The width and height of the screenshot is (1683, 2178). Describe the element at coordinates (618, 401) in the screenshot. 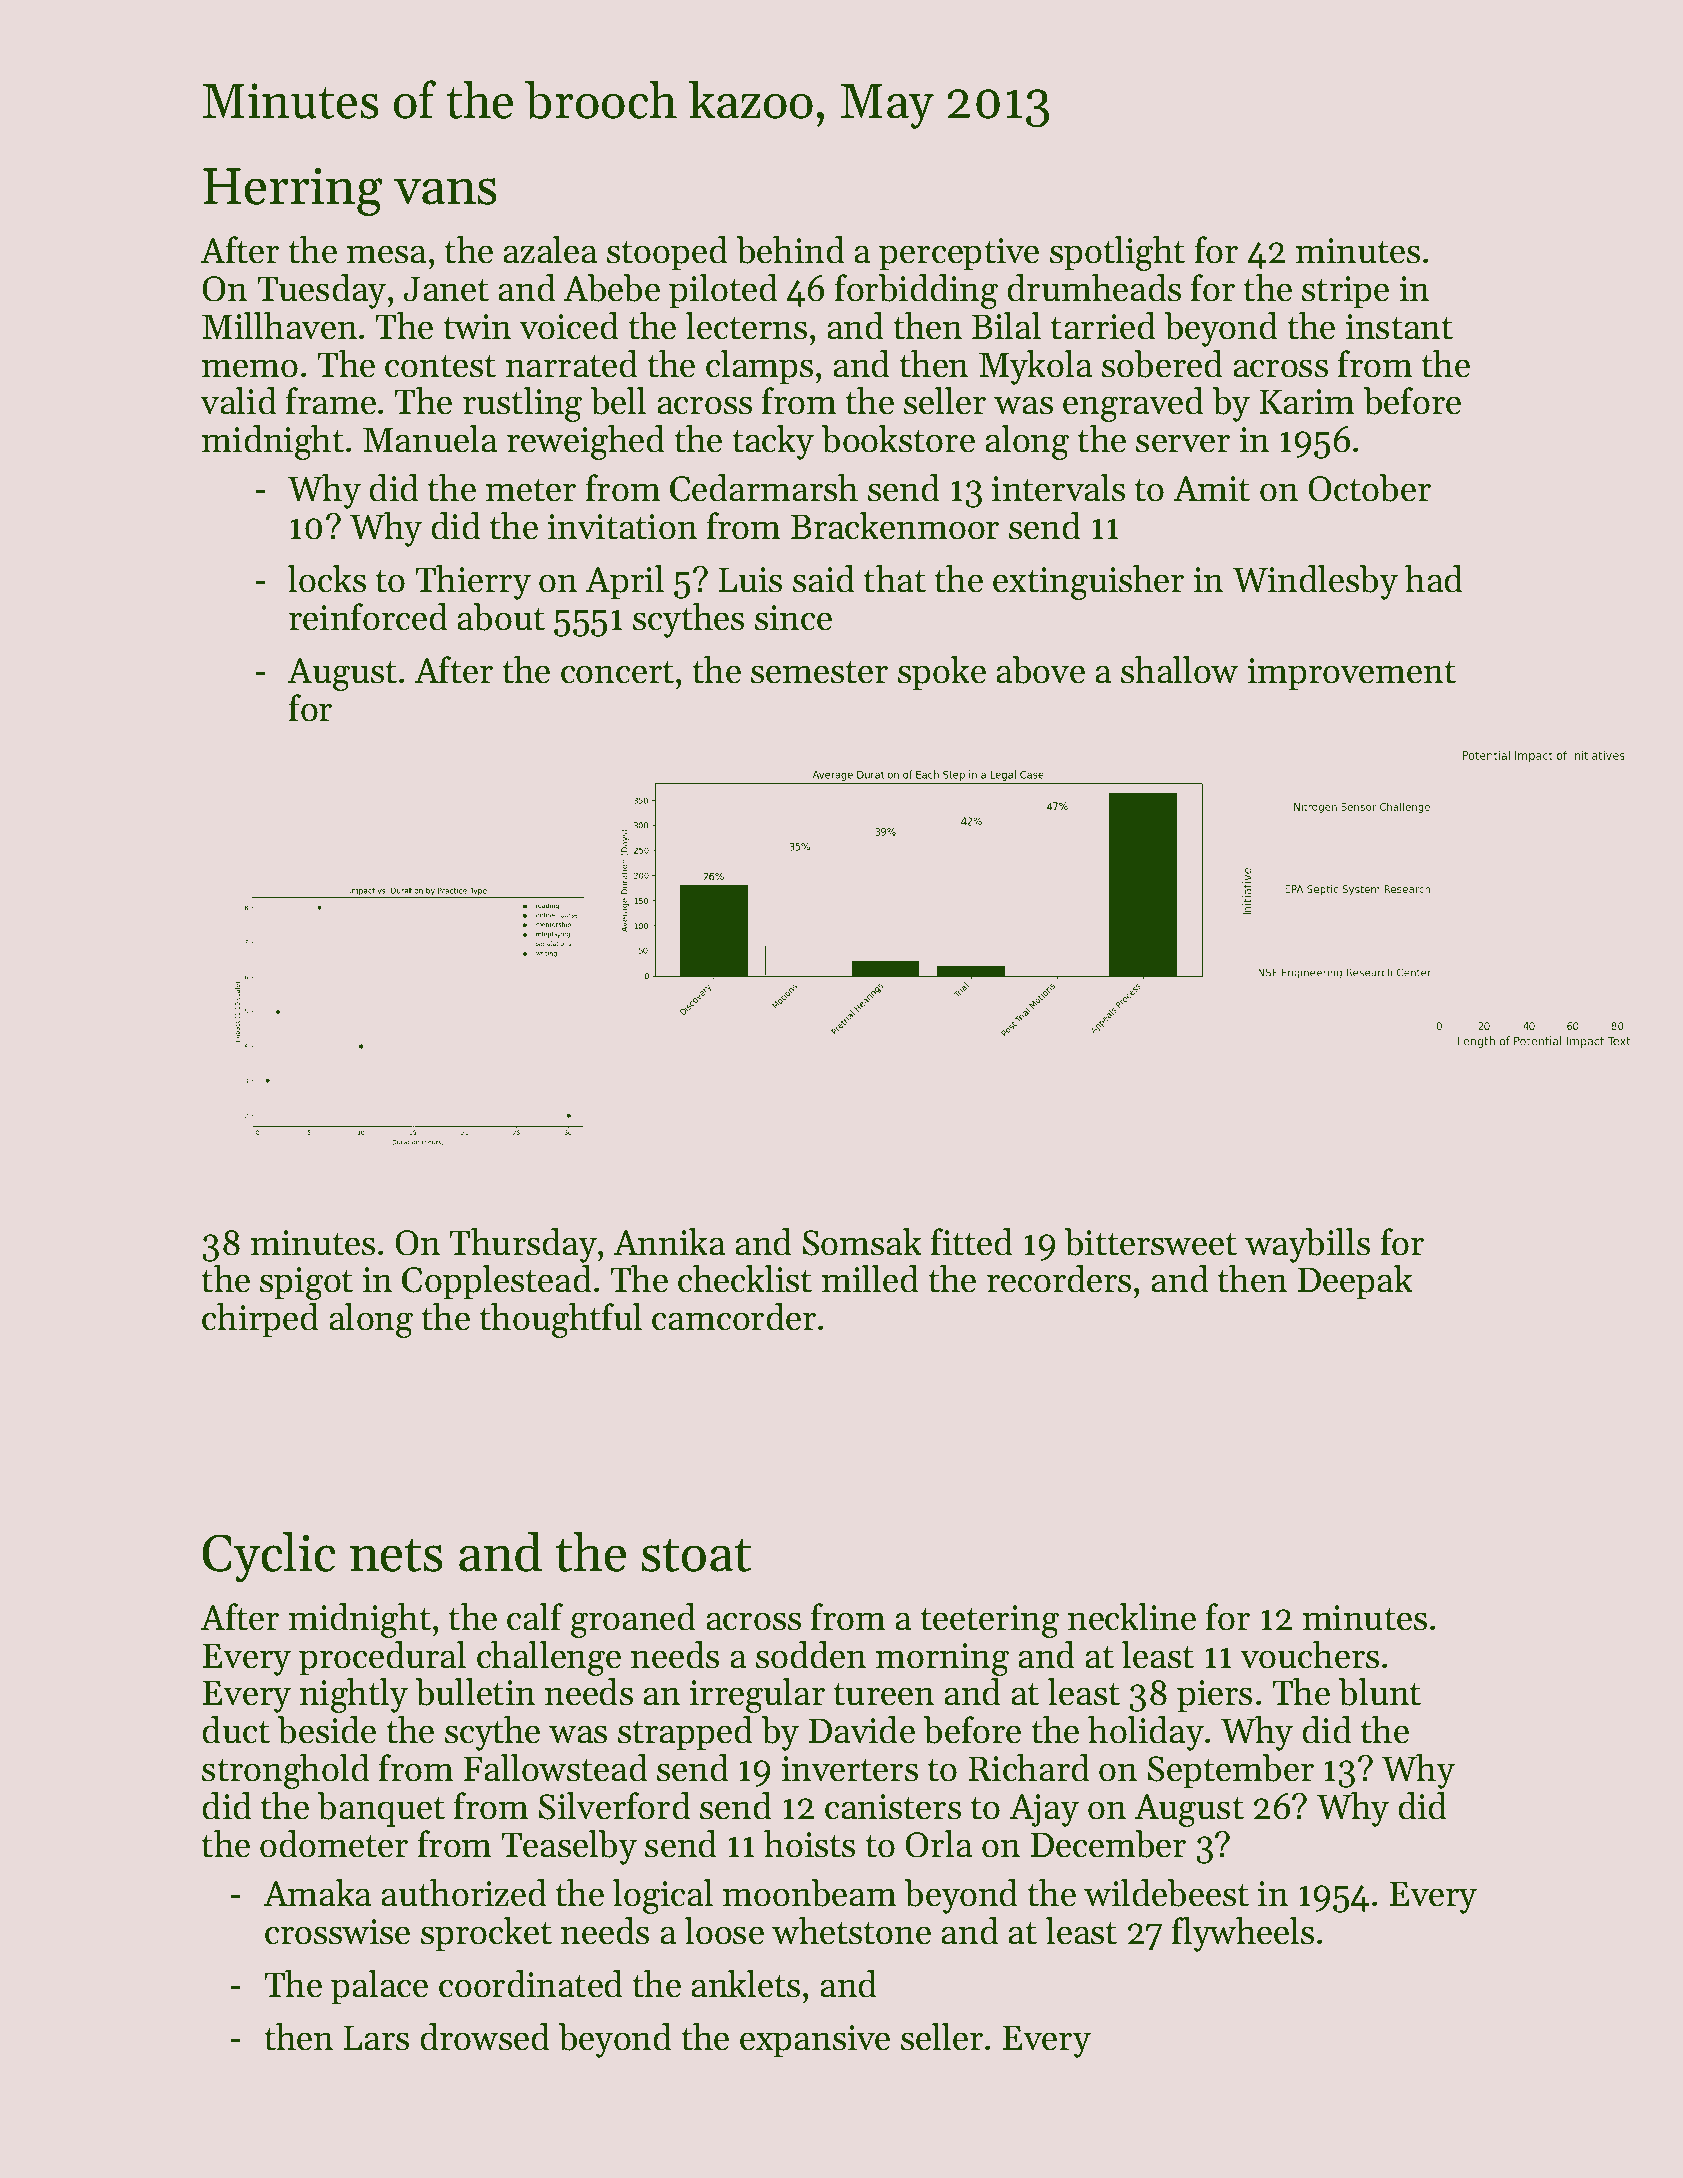

I see `bell` at that location.
